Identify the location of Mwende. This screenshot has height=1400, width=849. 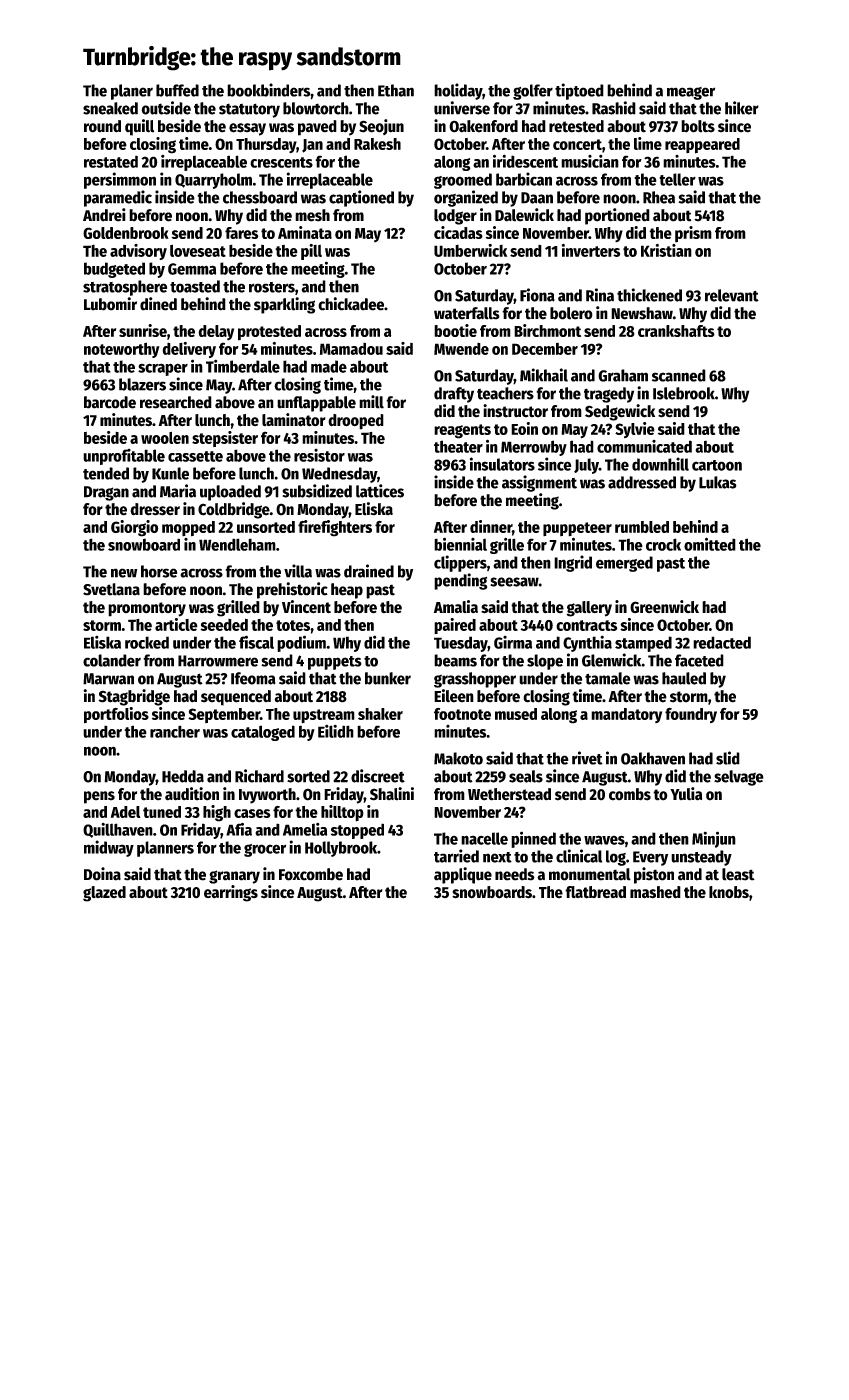
(461, 349).
